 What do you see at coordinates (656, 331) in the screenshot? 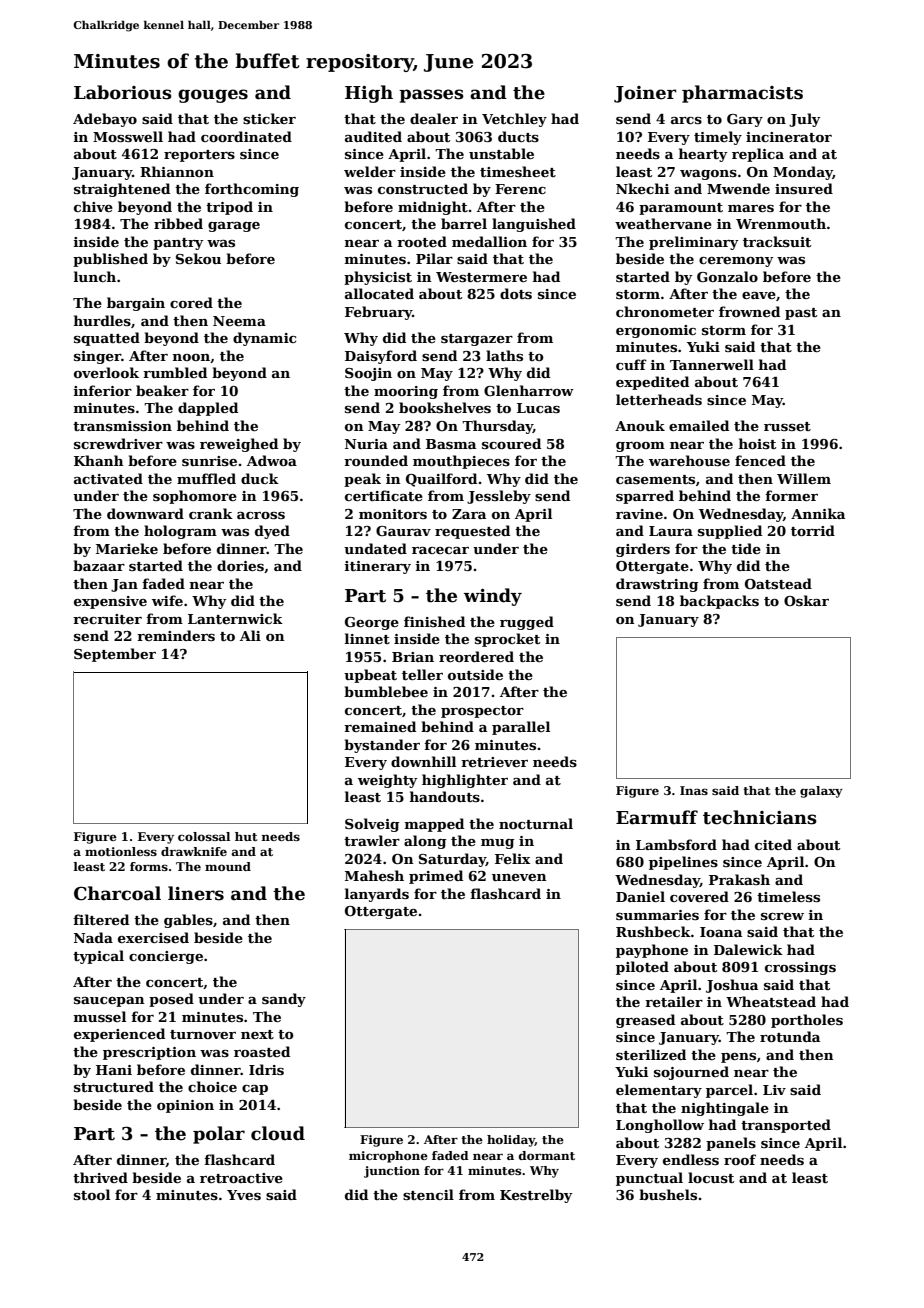
I see `ergonomic` at bounding box center [656, 331].
